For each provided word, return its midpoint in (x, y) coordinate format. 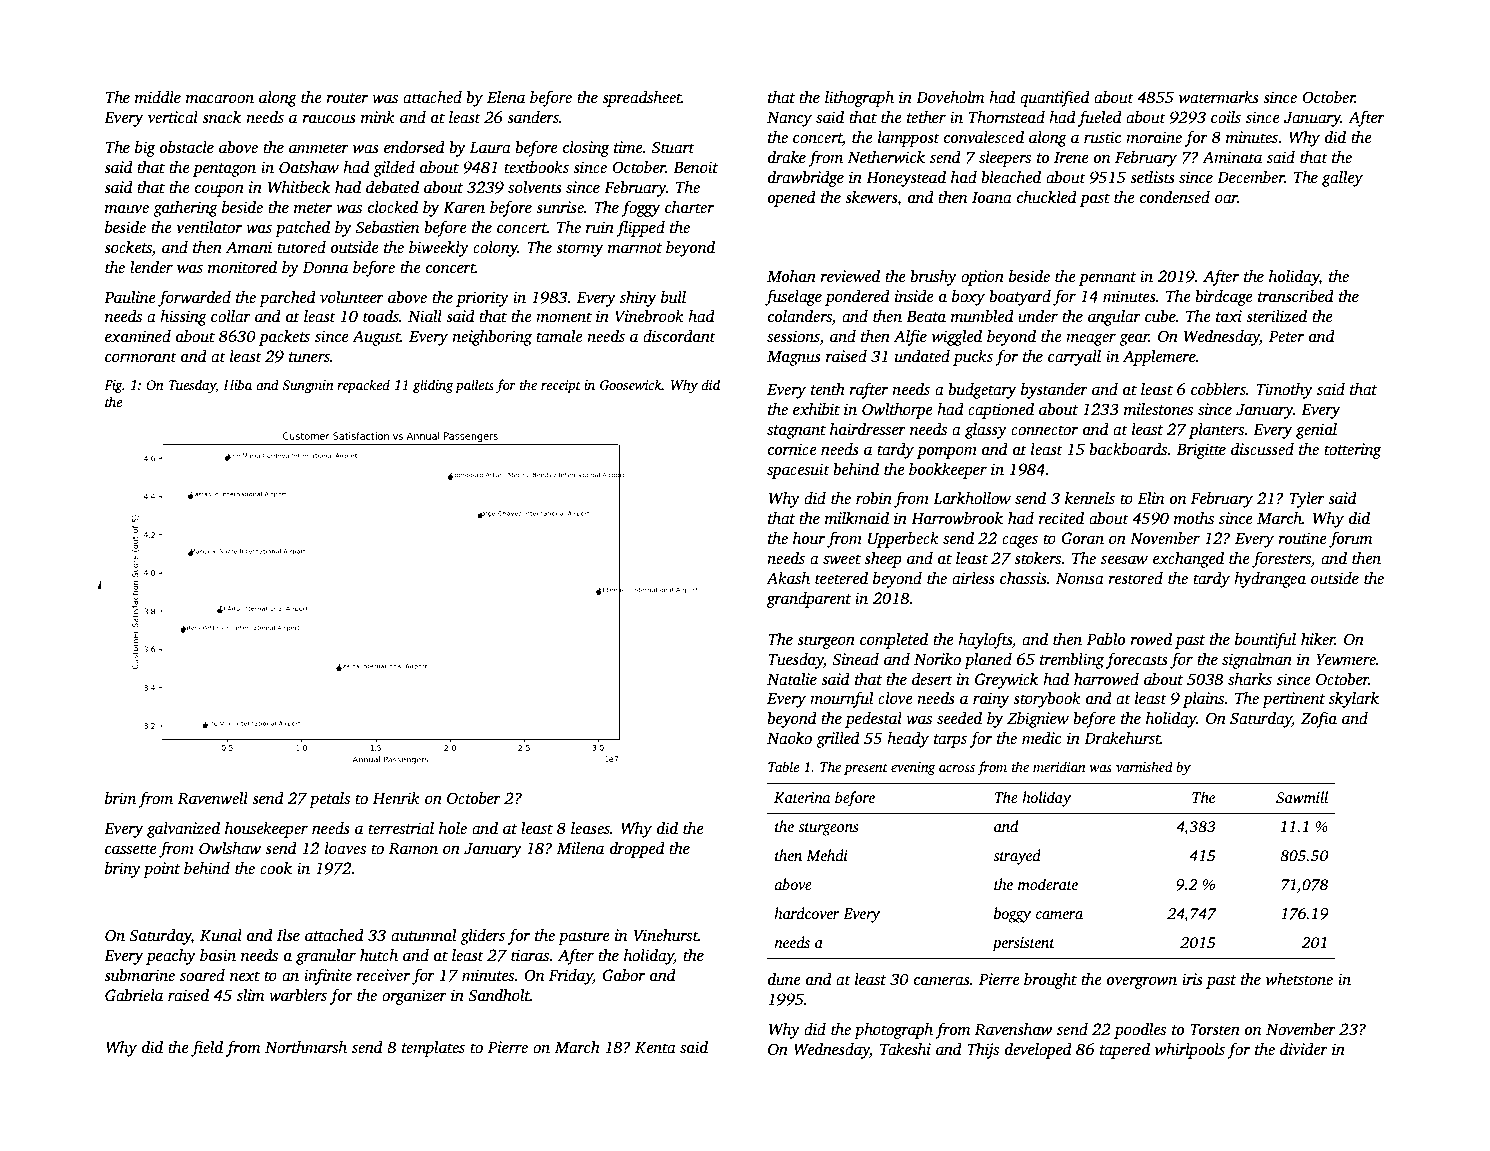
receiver (383, 975)
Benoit (695, 167)
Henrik (396, 798)
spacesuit (798, 471)
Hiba (237, 384)
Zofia (1319, 719)
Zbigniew (1038, 720)
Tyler (1307, 500)
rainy (991, 700)
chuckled (1047, 197)
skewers (871, 197)
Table (784, 766)
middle (158, 97)
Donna (325, 267)
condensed (1175, 197)
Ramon (413, 848)
